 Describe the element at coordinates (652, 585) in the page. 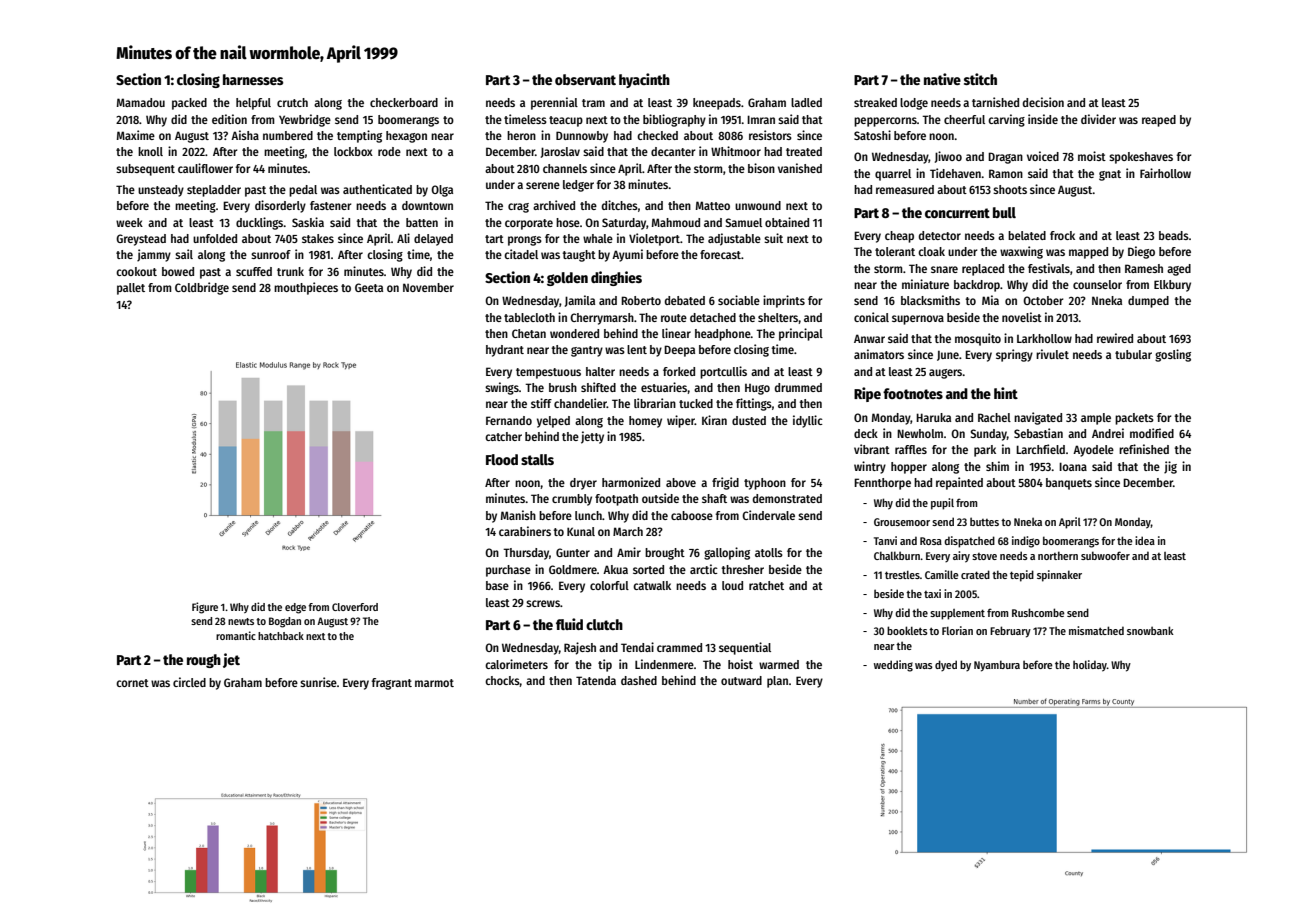

I see `catwalk` at that location.
